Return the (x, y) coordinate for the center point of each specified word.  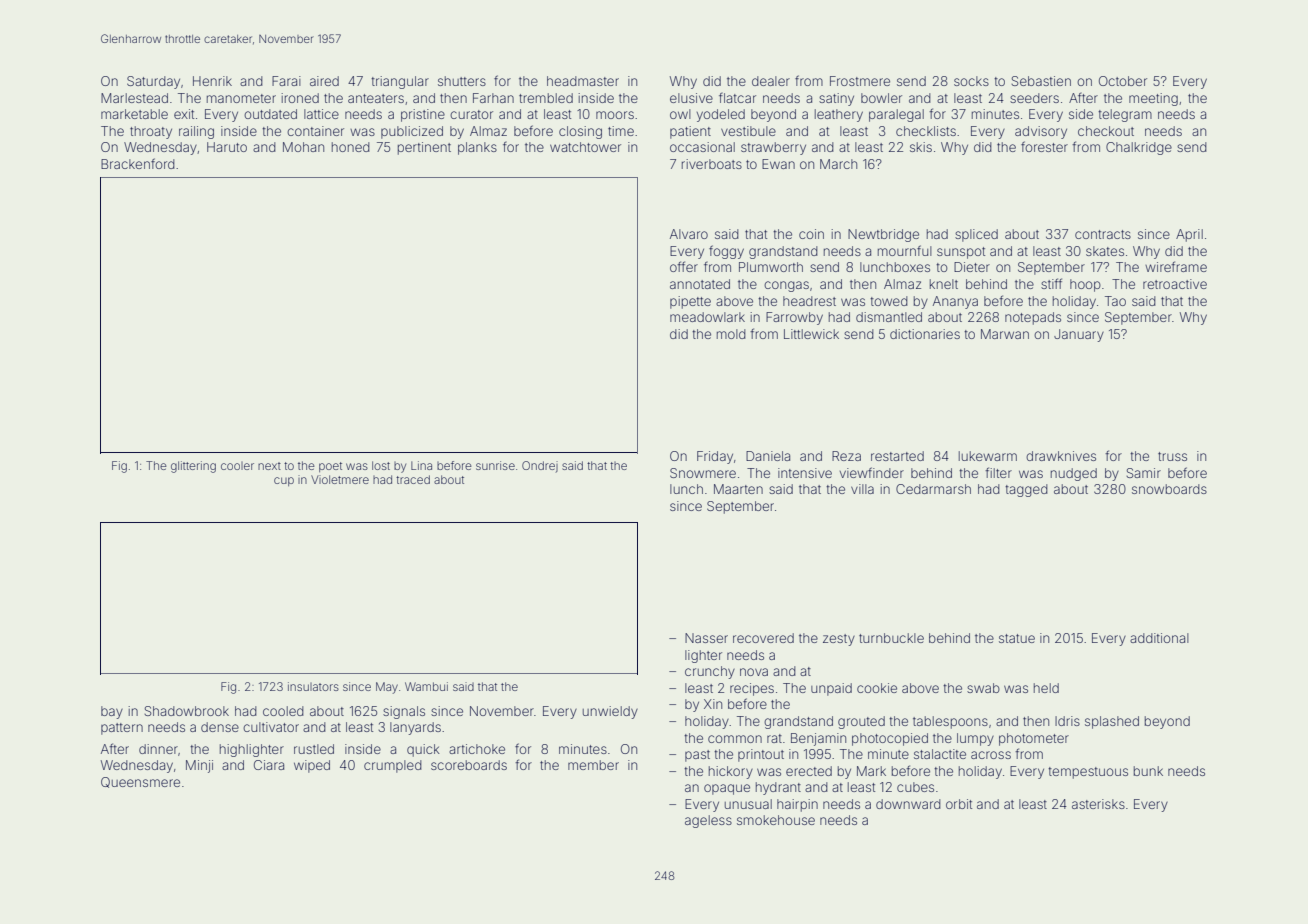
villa (862, 489)
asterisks (1098, 804)
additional (1159, 638)
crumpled (392, 766)
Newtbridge (883, 235)
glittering (193, 467)
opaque (727, 789)
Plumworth (771, 267)
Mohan (303, 147)
